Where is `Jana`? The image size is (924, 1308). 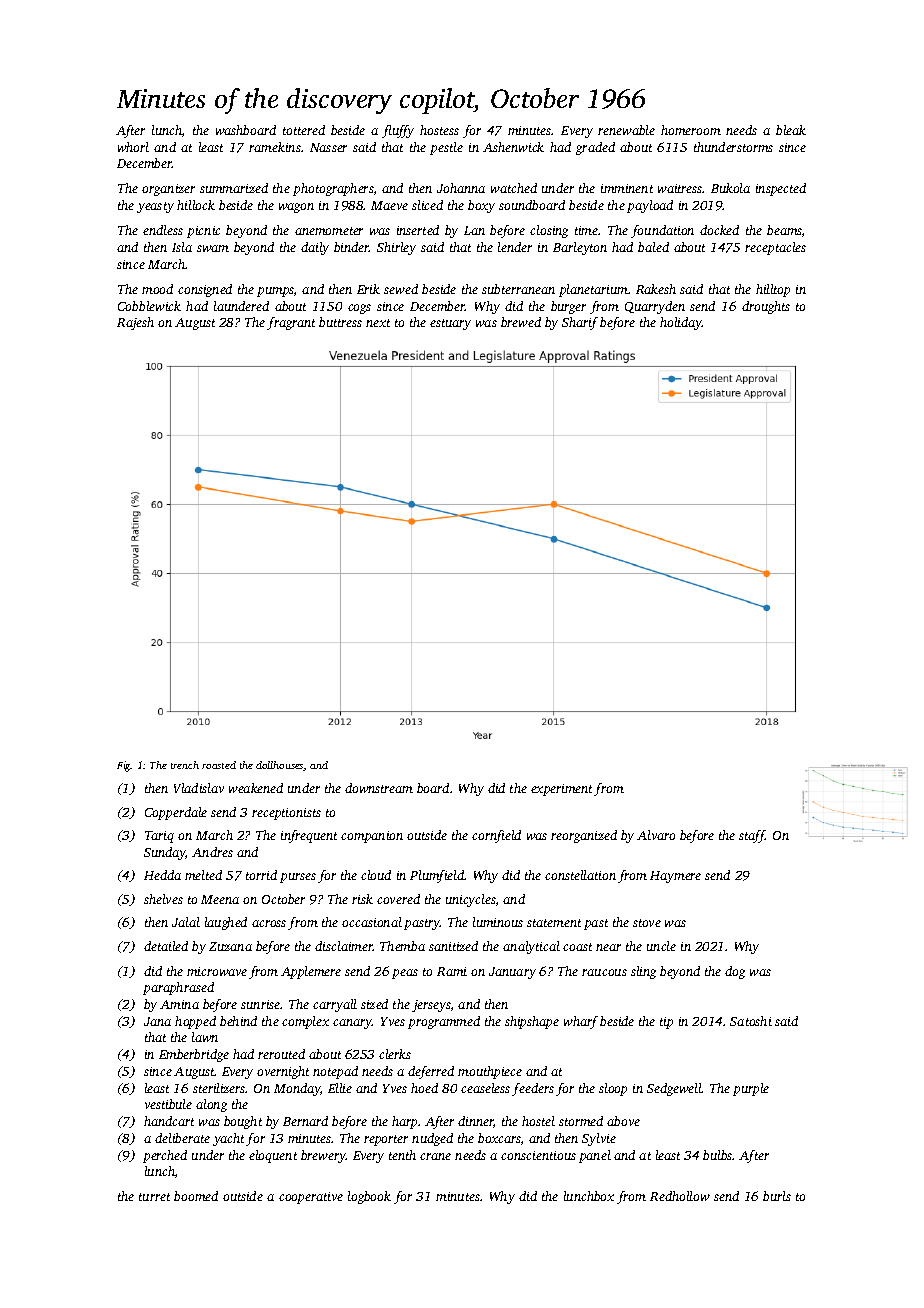
Jana is located at coordinates (157, 1021).
